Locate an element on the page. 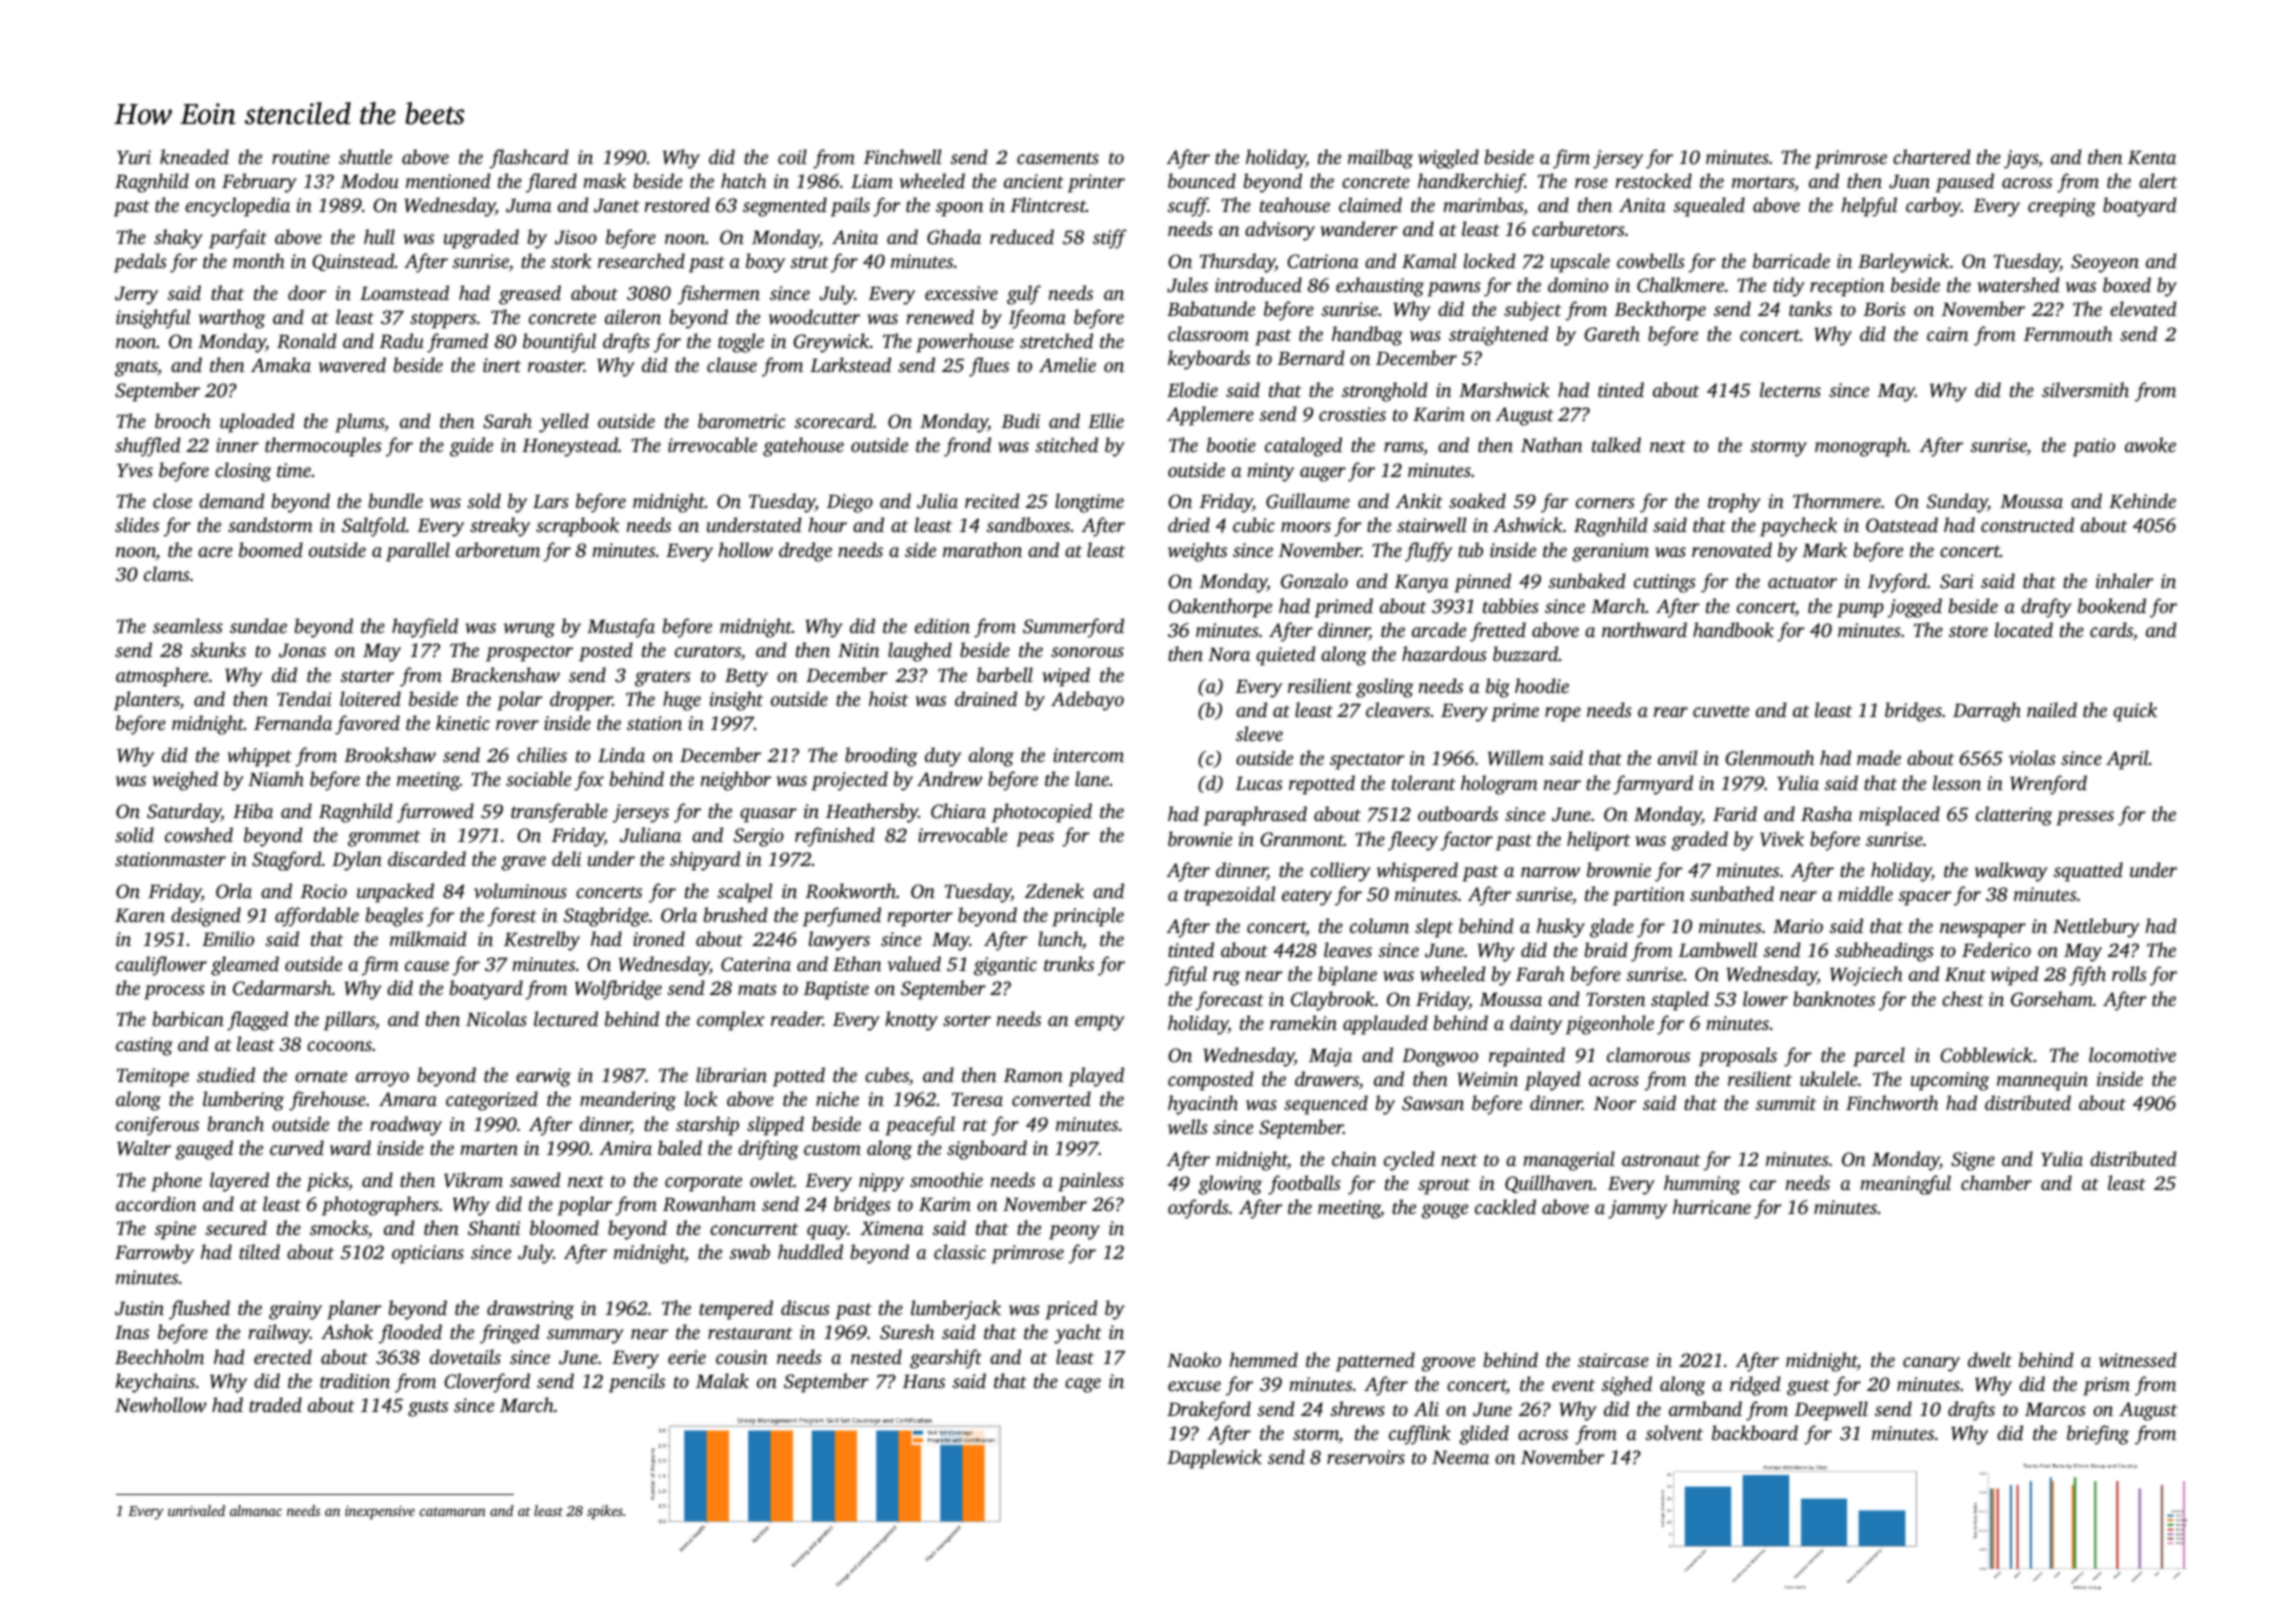 This image has height=1620, width=2292. meaningful is located at coordinates (1905, 1185).
